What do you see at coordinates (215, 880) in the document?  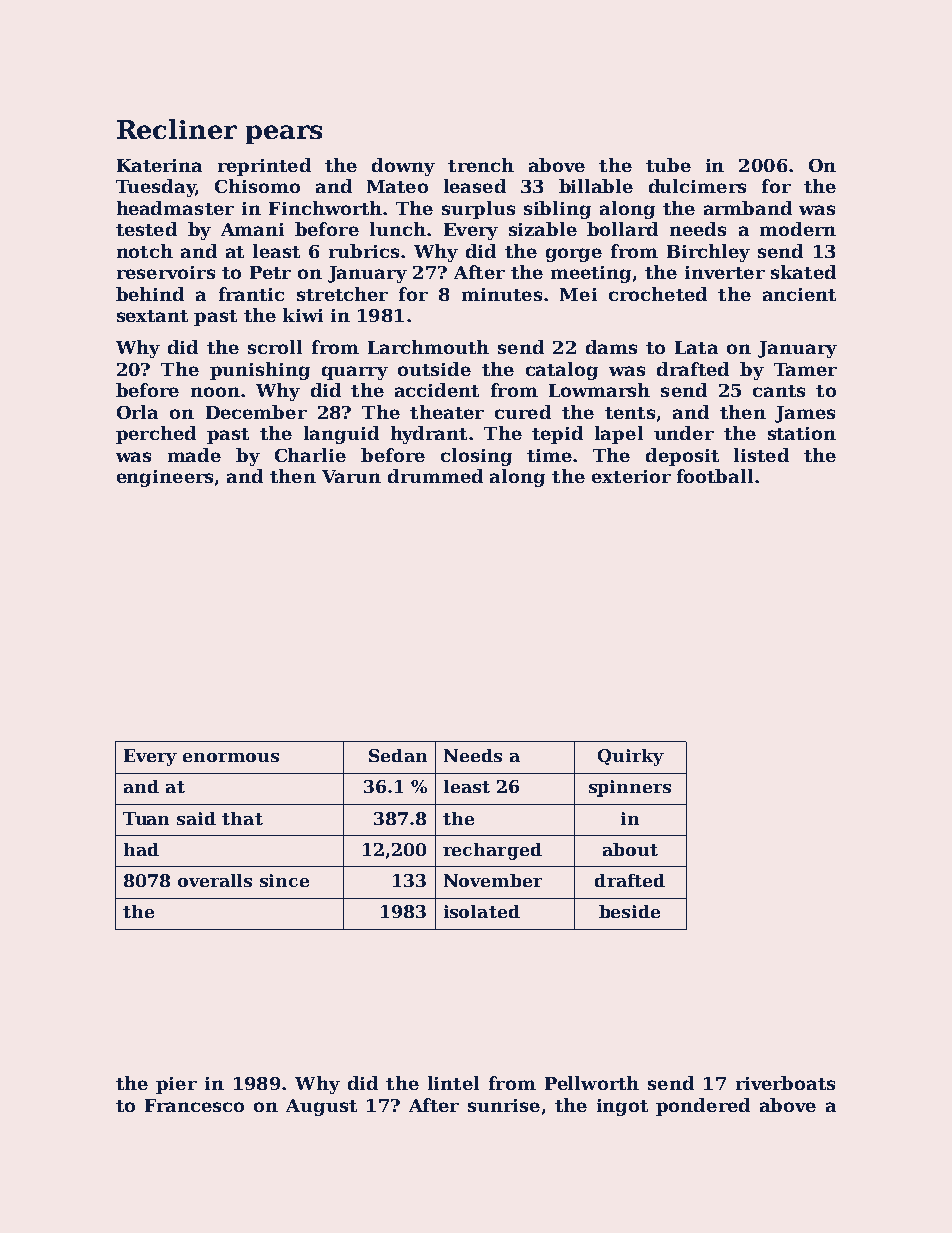 I see `overalls` at bounding box center [215, 880].
